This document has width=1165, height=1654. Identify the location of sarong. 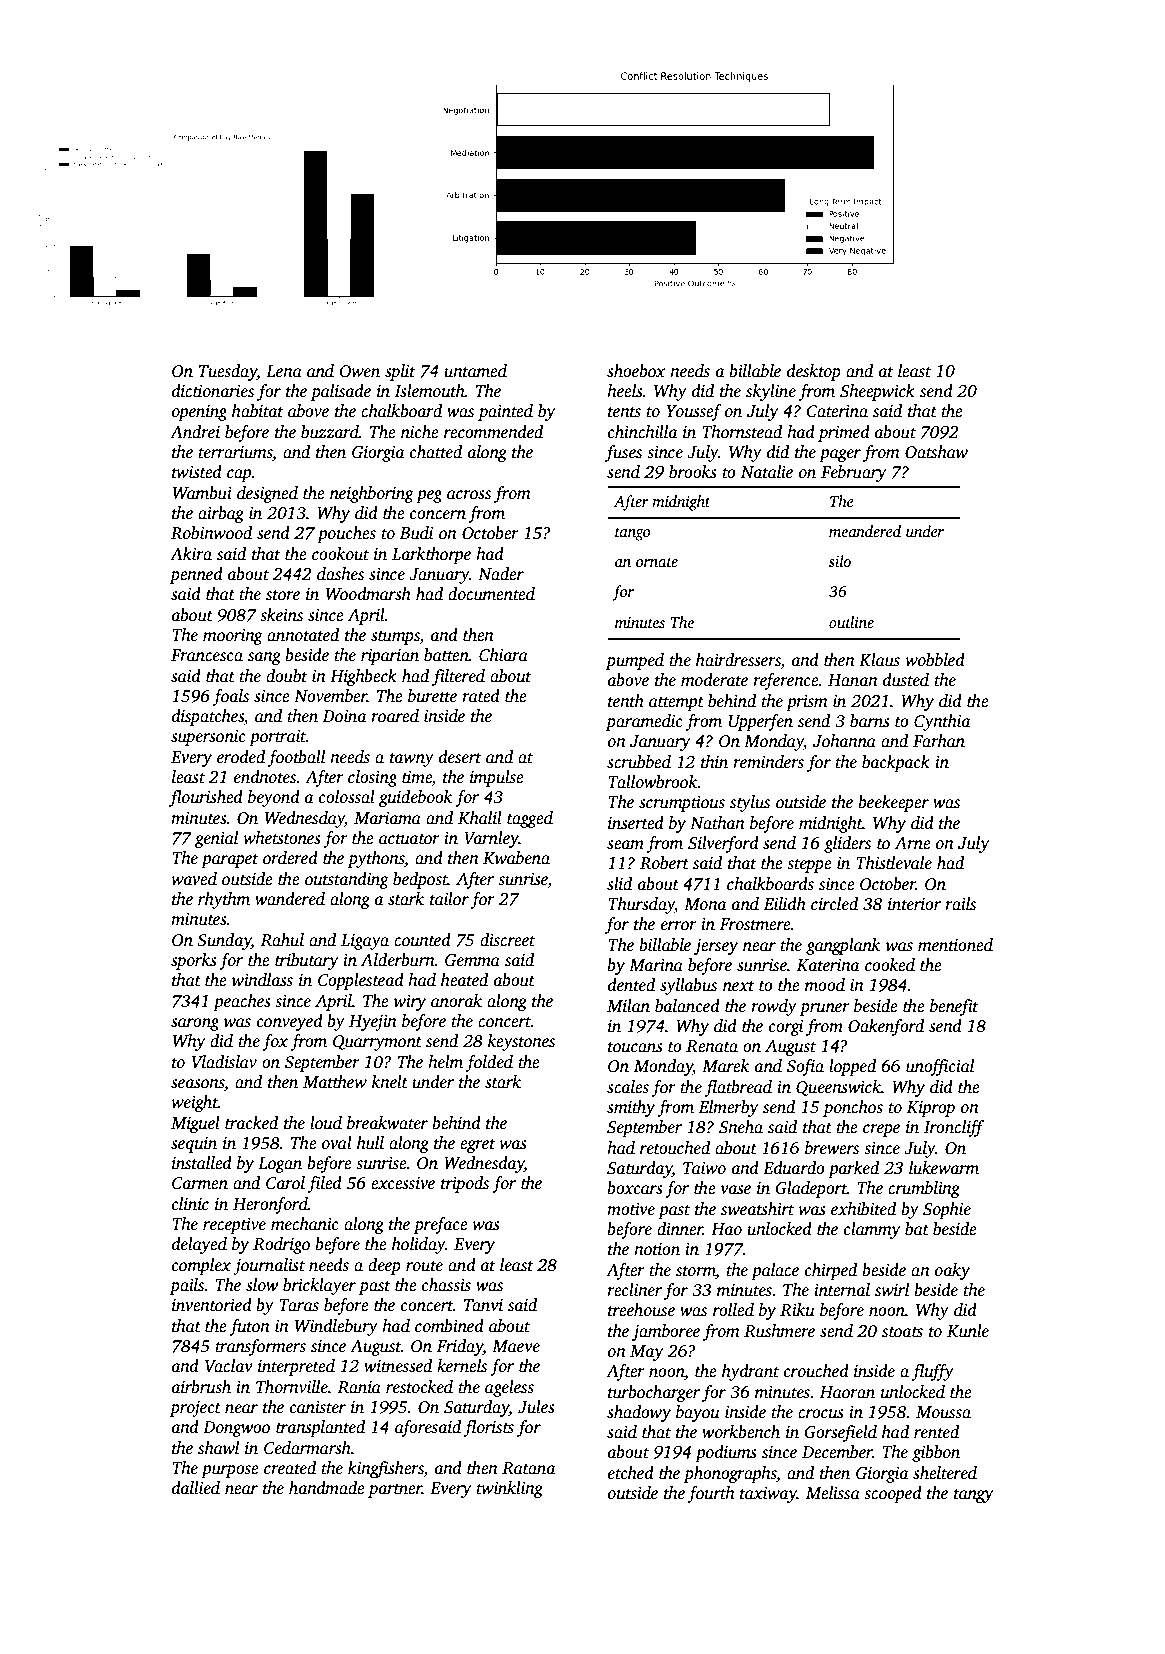
(195, 1024).
